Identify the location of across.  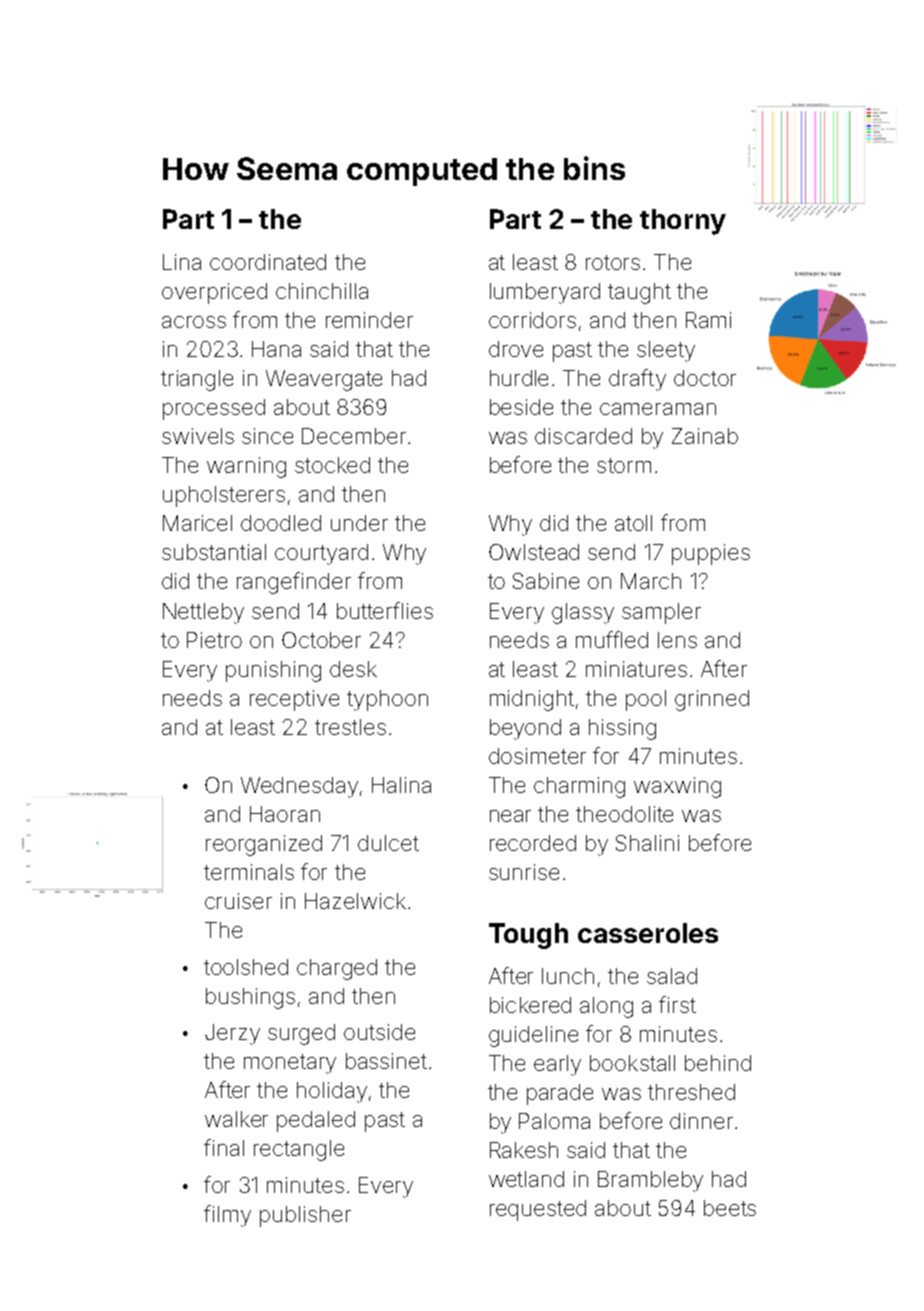
(194, 322).
